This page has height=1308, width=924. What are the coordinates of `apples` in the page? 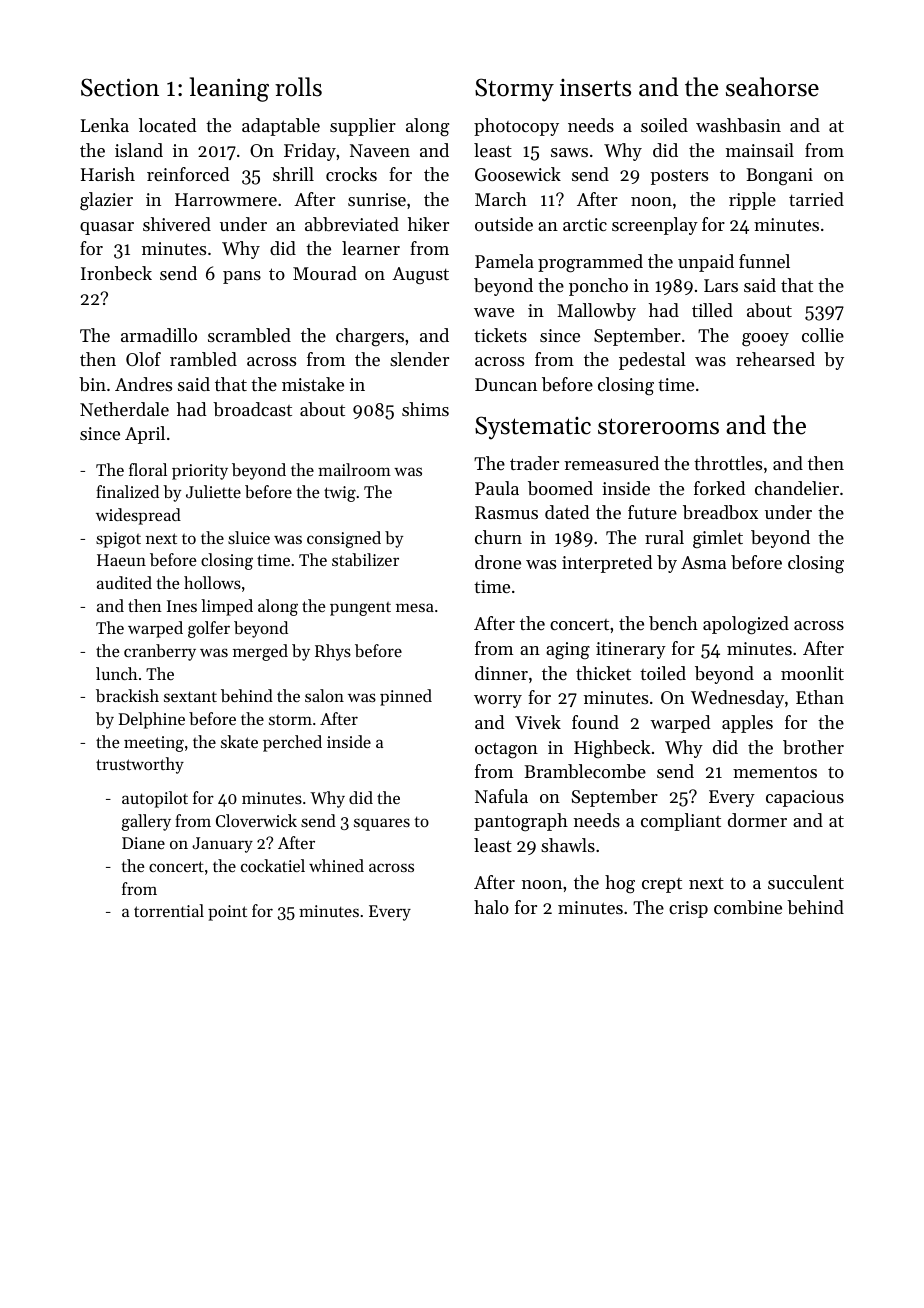 It's located at (747, 724).
